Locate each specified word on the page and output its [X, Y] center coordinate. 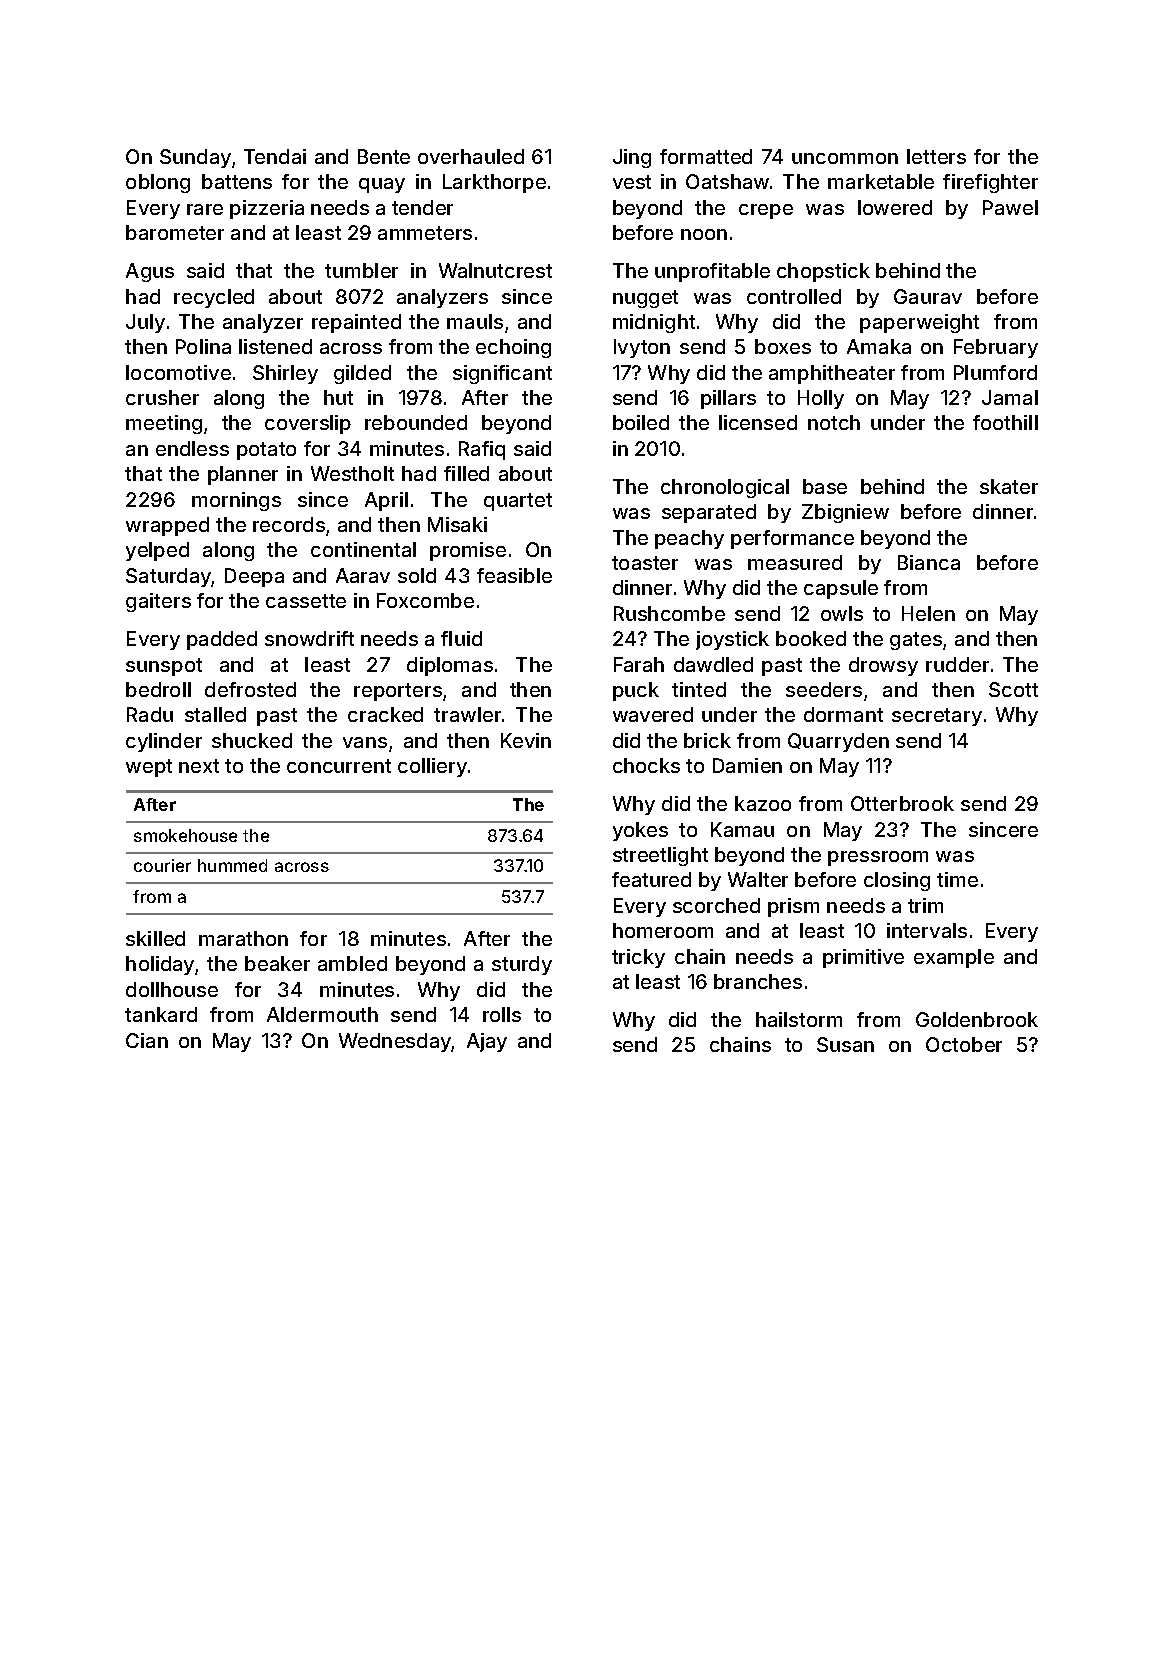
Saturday [169, 577]
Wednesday [395, 1042]
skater [1009, 486]
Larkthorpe [494, 183]
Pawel [1010, 207]
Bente [384, 156]
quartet [518, 502]
